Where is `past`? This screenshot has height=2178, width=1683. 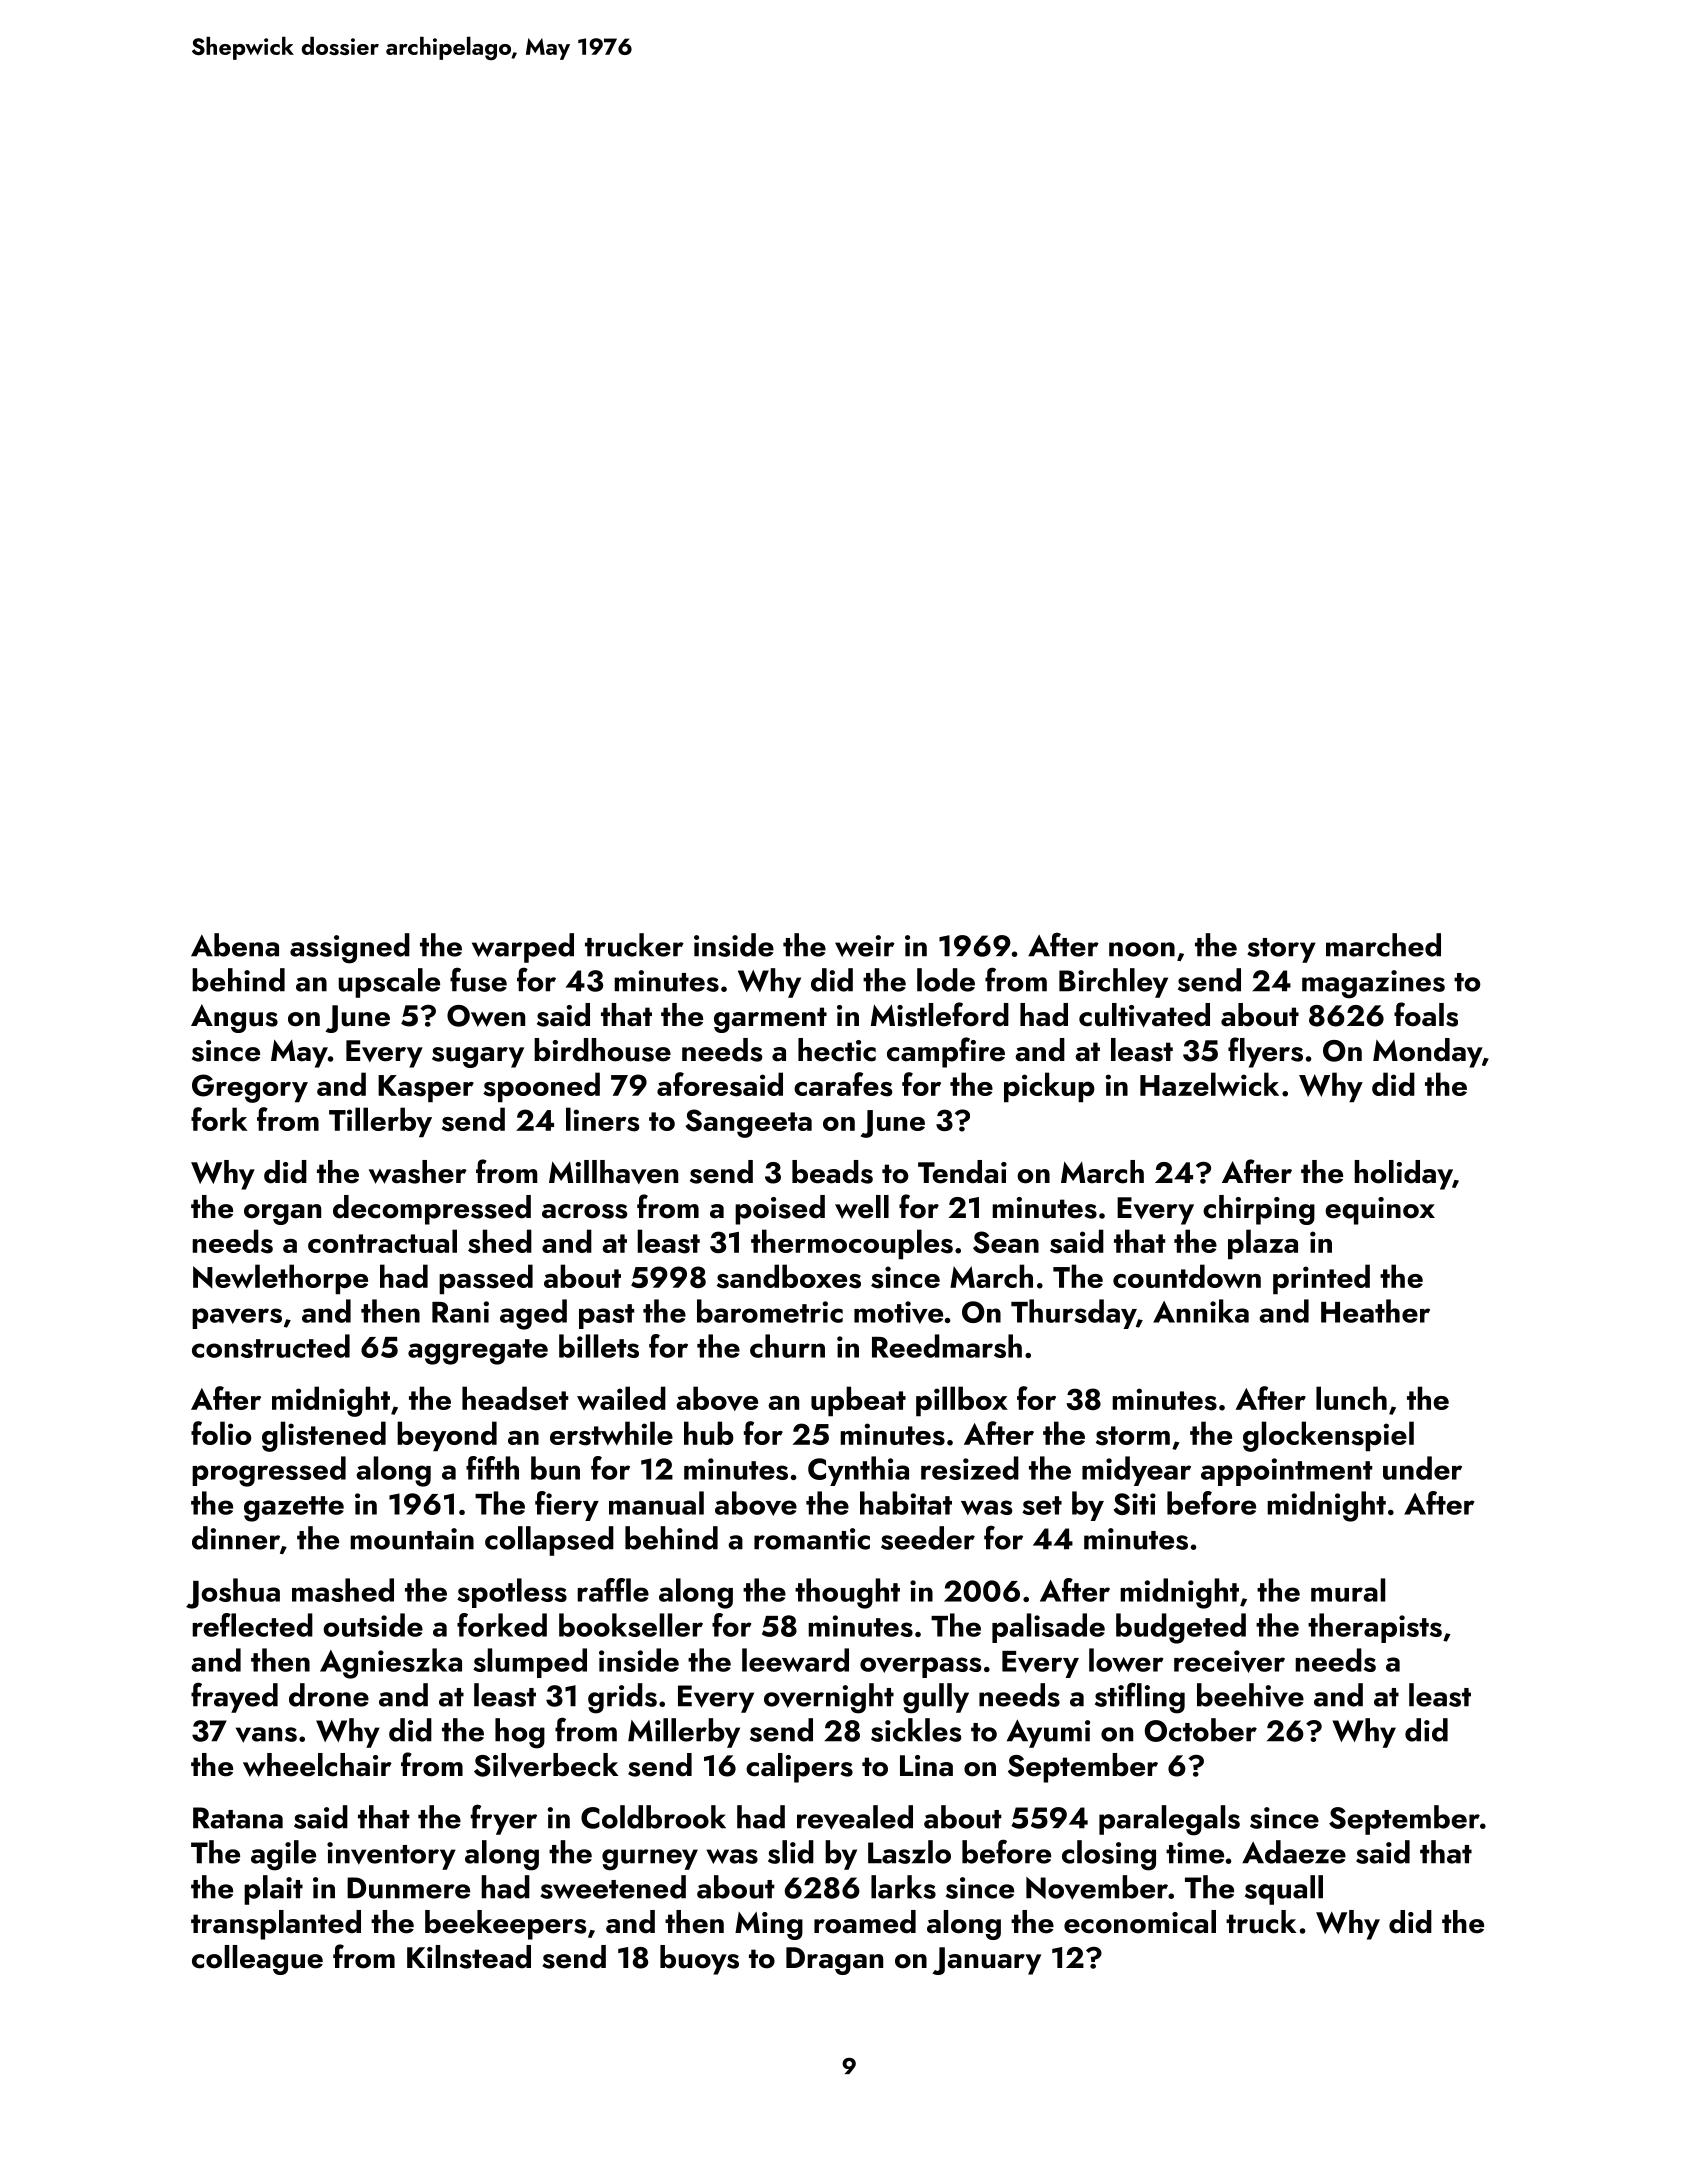 past is located at coordinates (607, 1316).
